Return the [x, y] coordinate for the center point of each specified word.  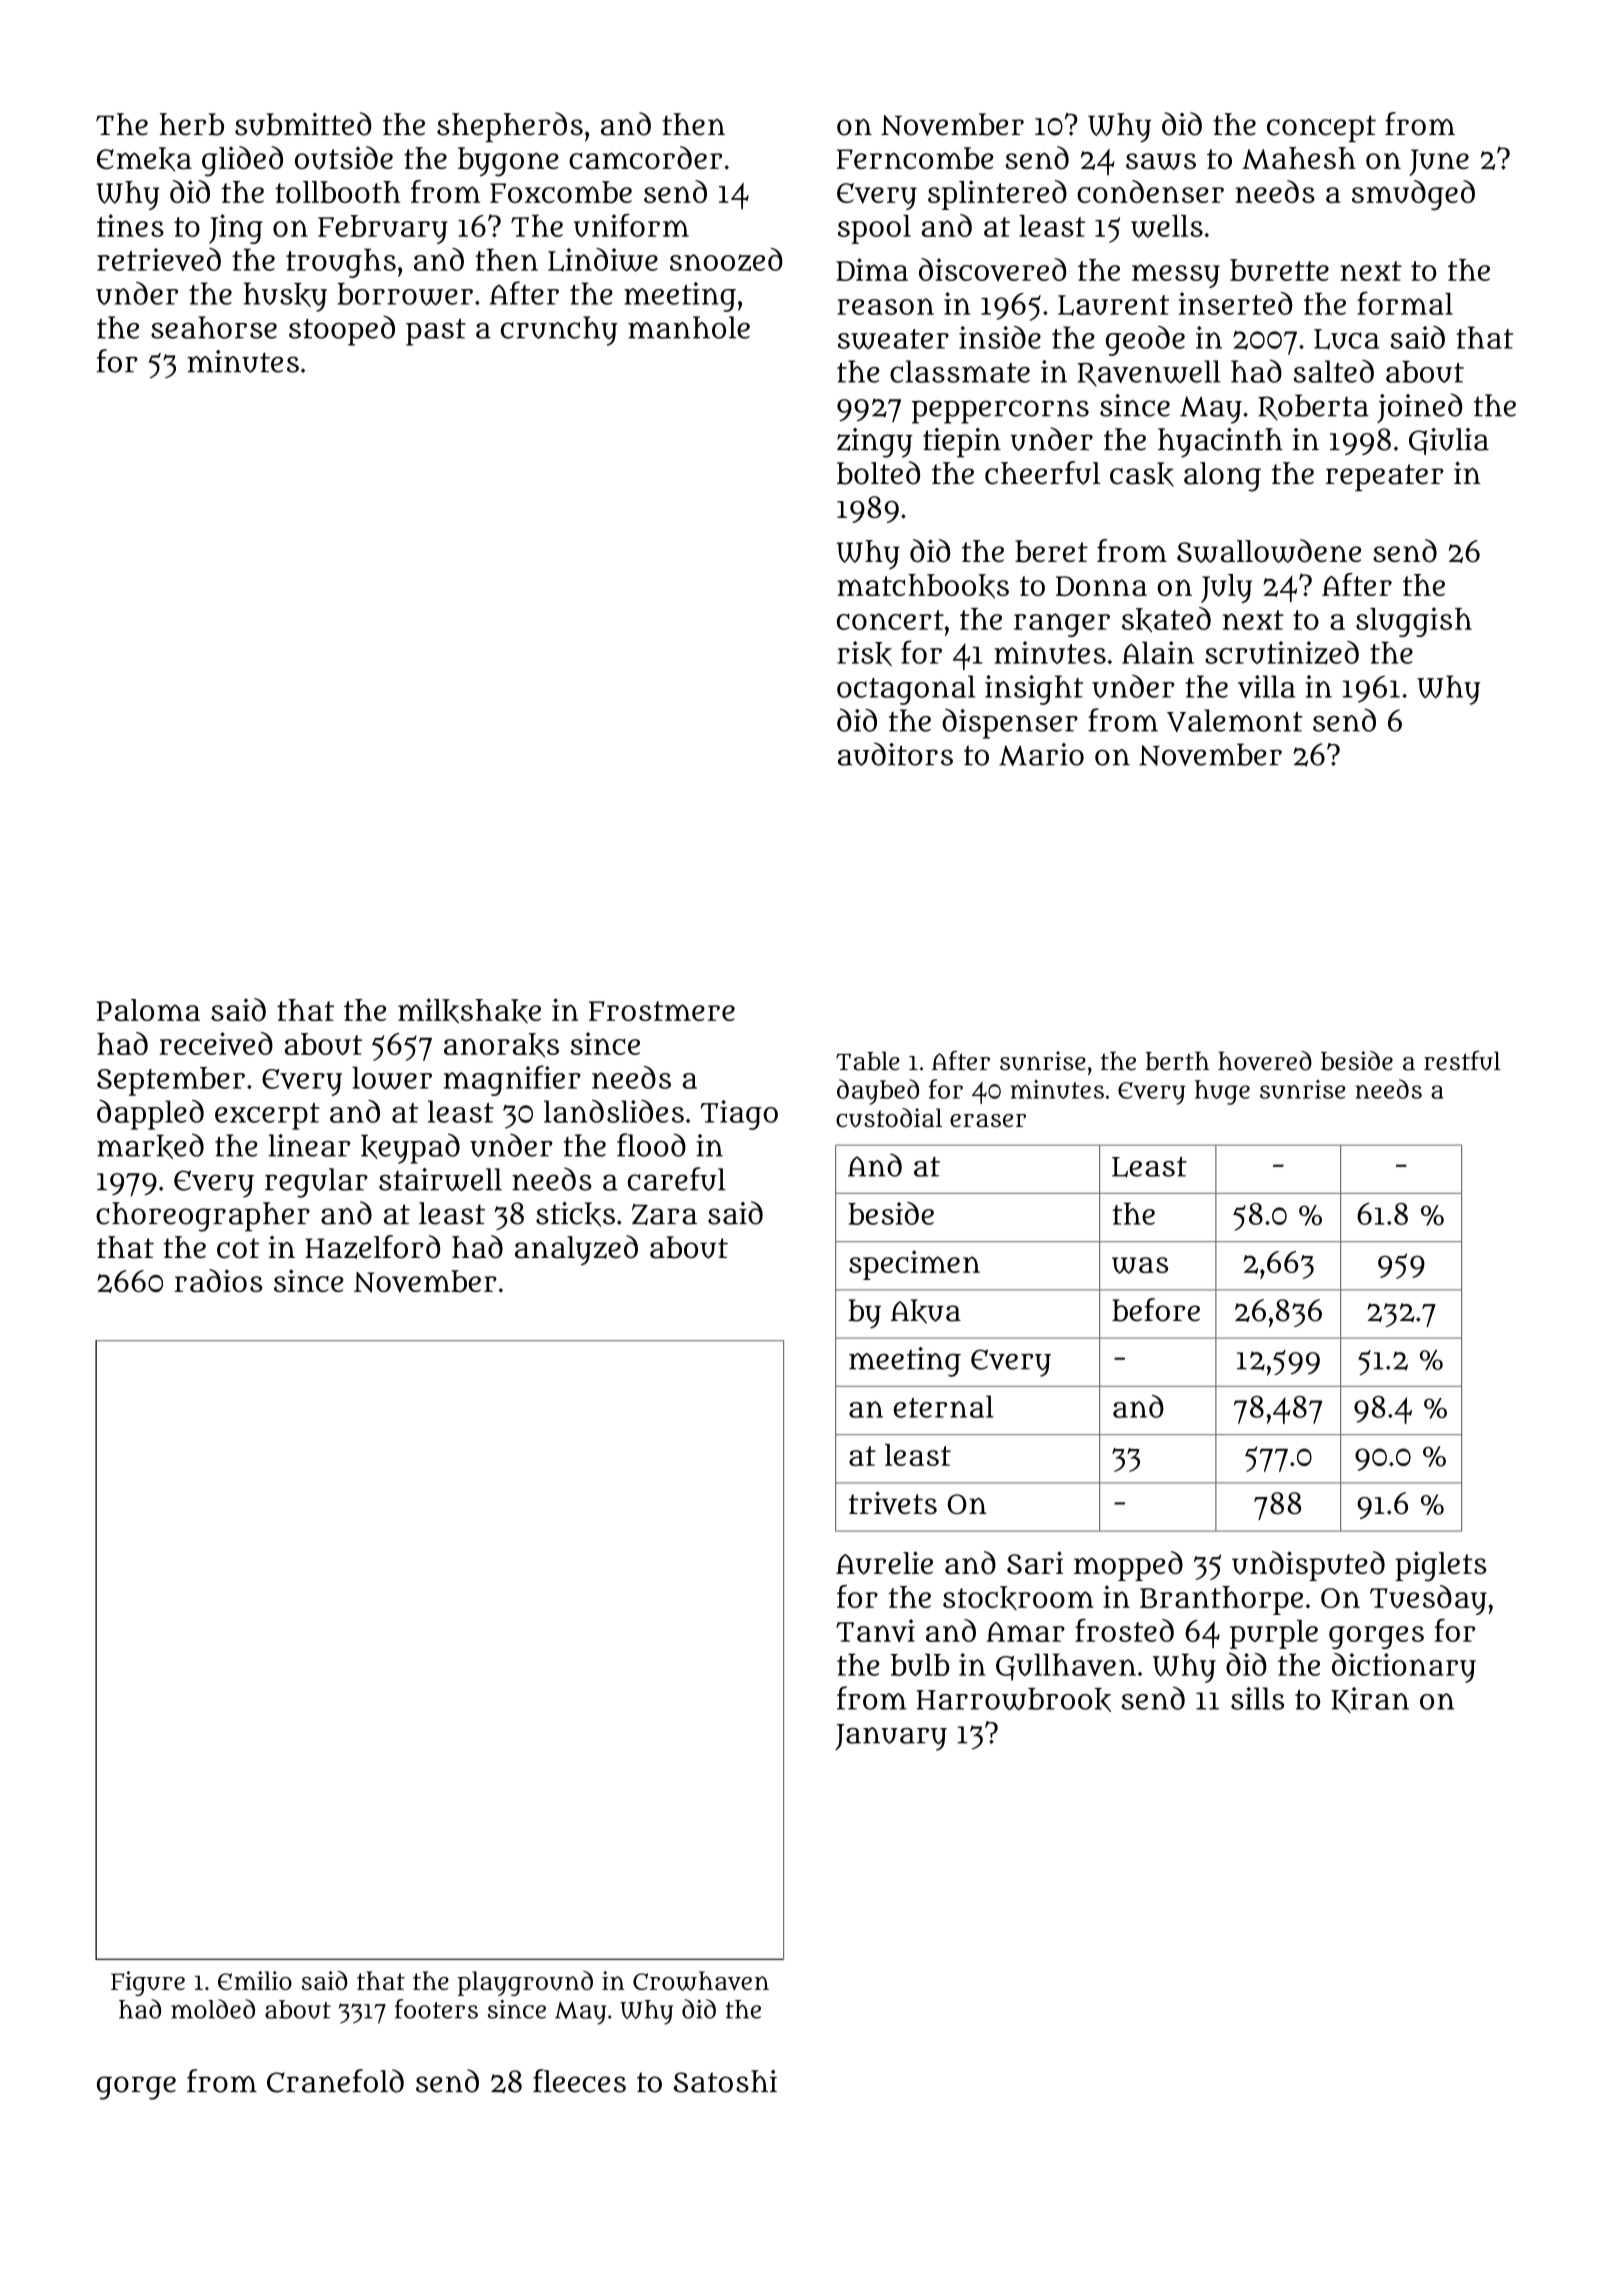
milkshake [469, 1011]
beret [1051, 551]
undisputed [1308, 1566]
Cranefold [335, 2081]
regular [316, 1183]
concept [1321, 128]
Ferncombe [915, 158]
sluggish [1414, 622]
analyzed [576, 1250]
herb [192, 124]
